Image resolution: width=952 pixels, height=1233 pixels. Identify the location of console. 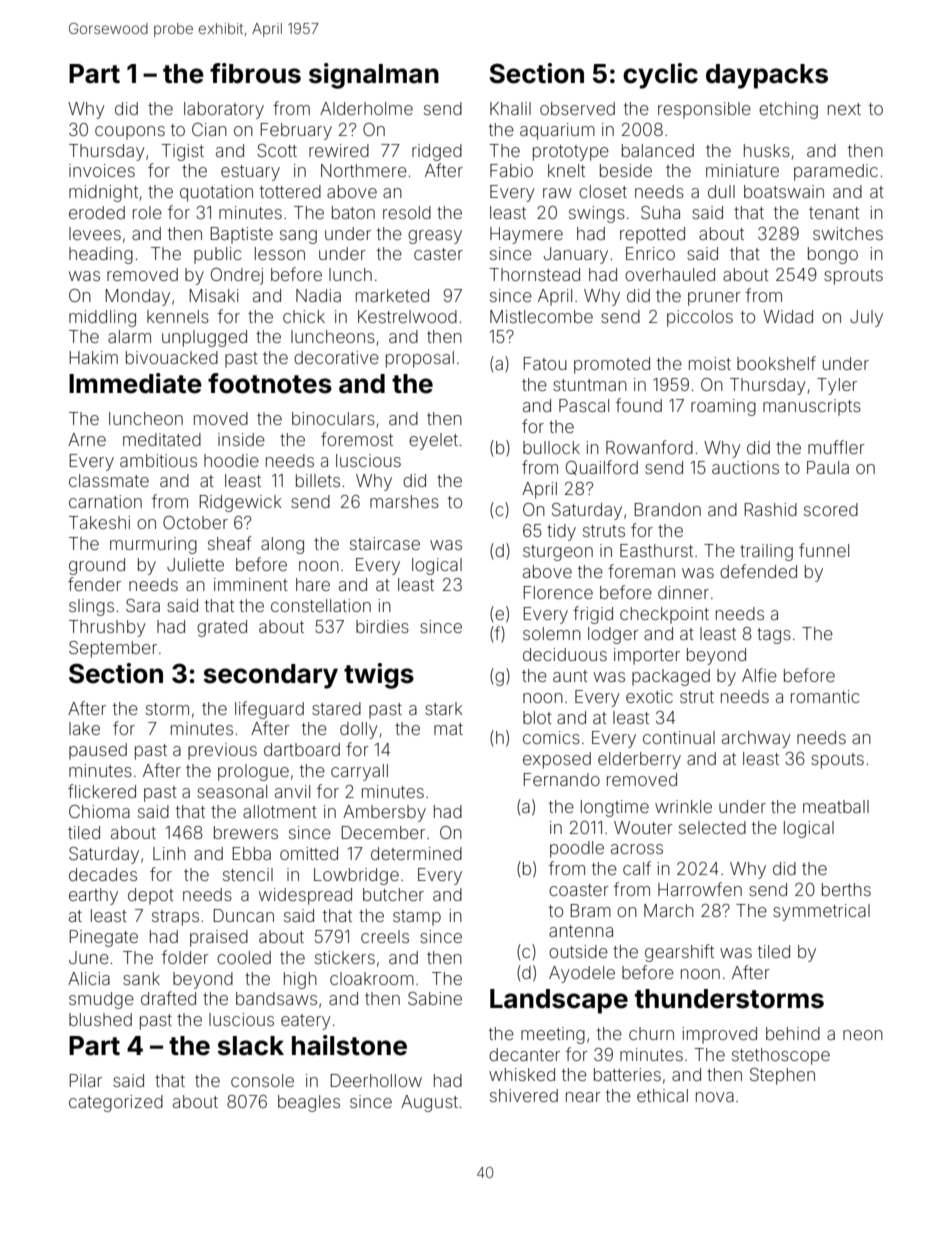
(262, 1080).
